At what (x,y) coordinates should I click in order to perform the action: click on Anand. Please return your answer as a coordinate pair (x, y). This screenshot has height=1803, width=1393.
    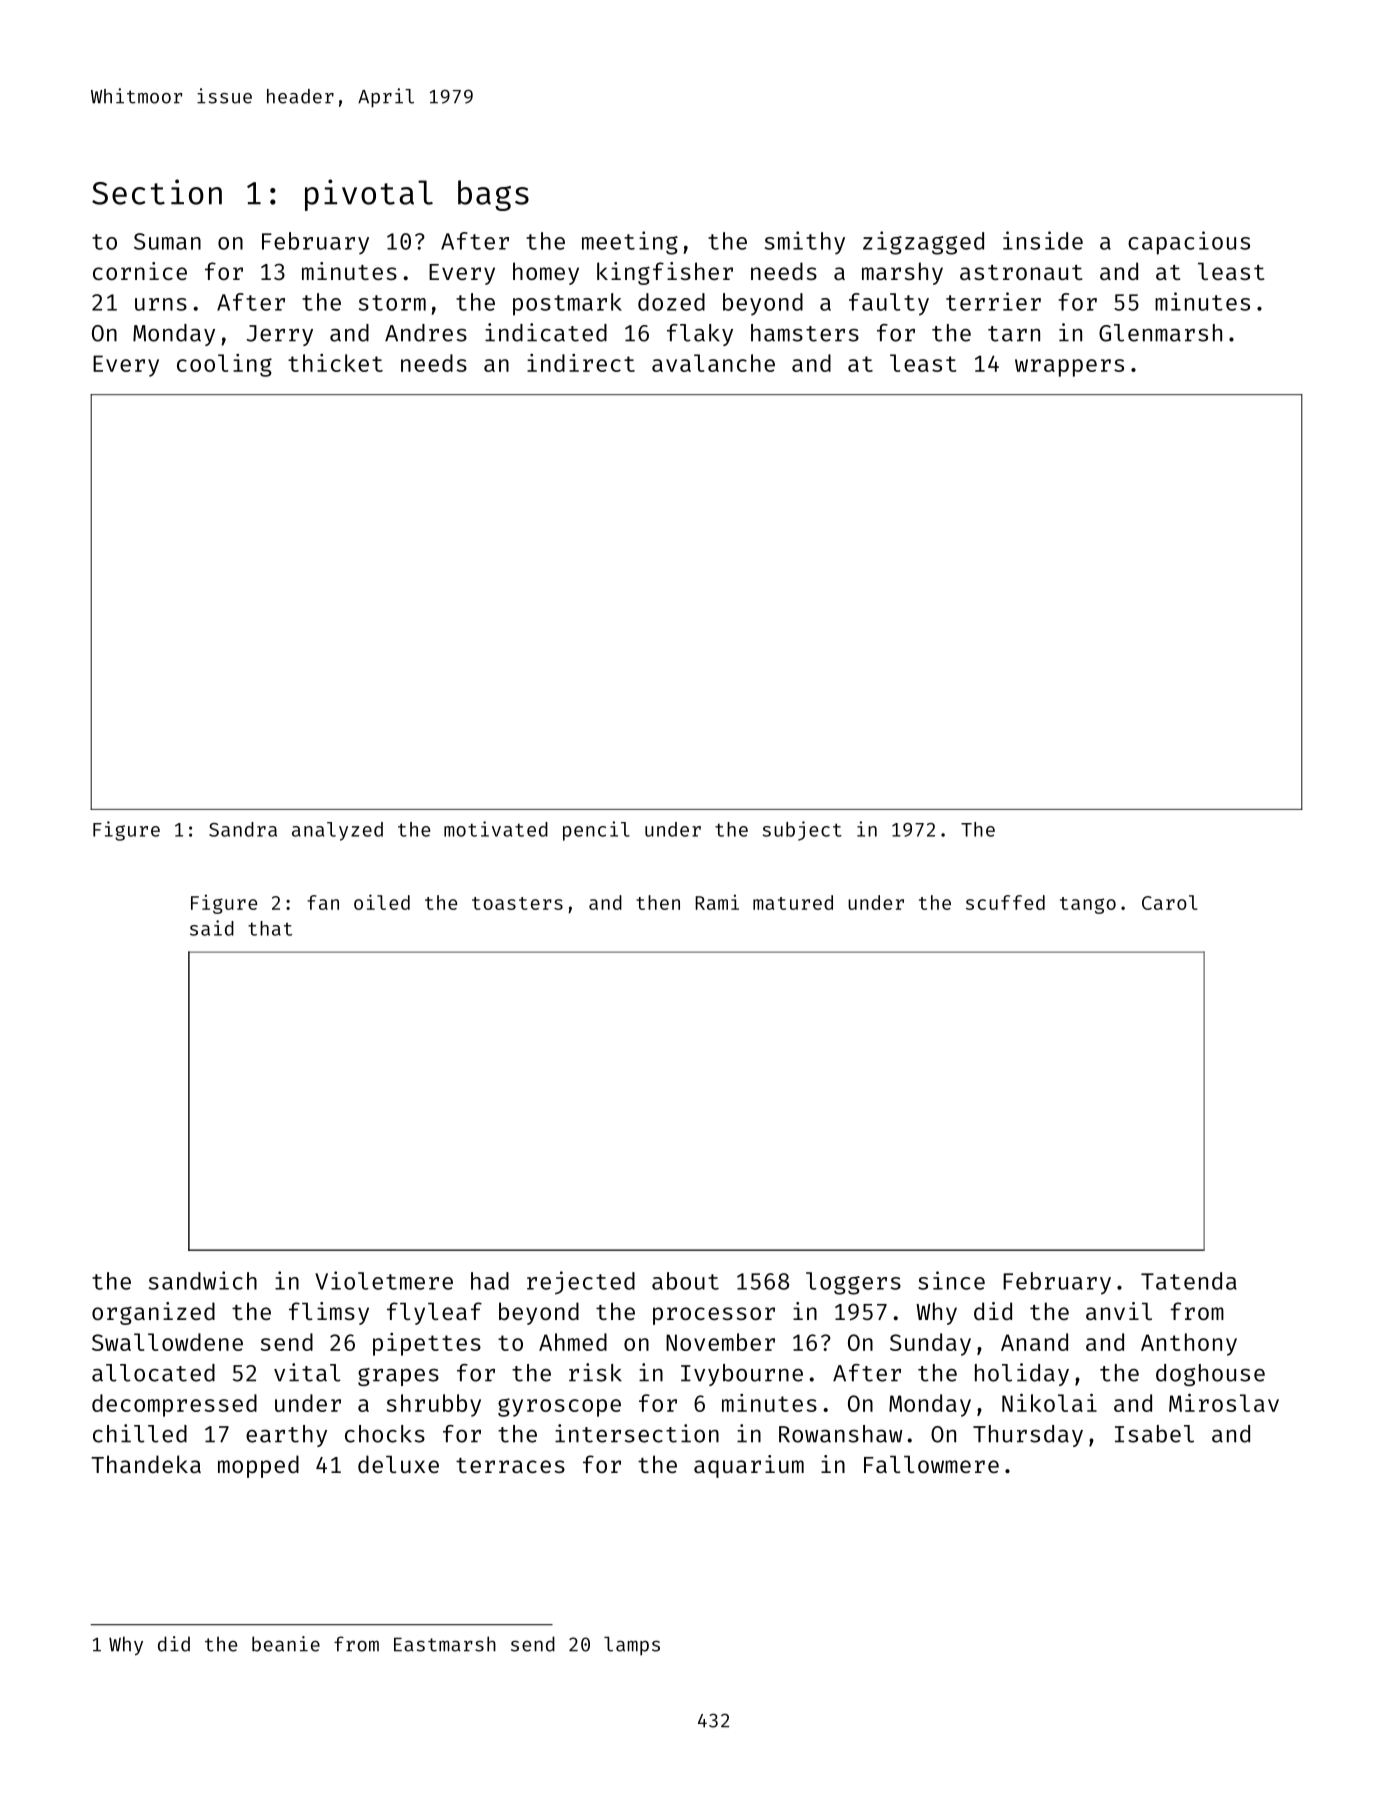
    Looking at the image, I should click on (1034, 1342).
